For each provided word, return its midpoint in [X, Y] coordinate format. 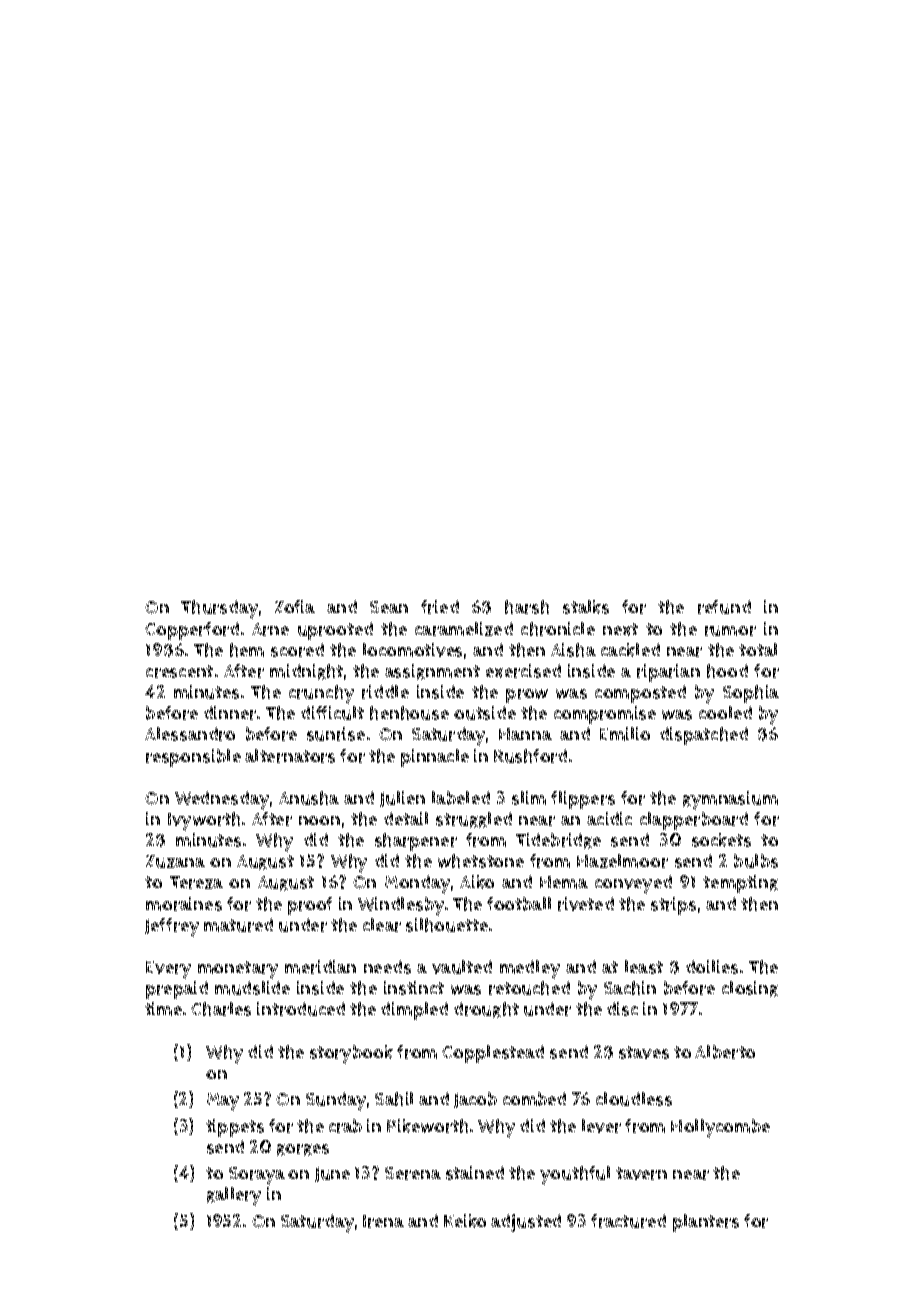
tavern [641, 1173]
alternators [290, 756]
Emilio [625, 734]
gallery [234, 1196]
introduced [301, 1009]
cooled [725, 712]
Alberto [725, 1052]
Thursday [219, 609]
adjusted [526, 1223]
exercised [523, 671]
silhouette [447, 925]
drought [486, 1010]
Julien [402, 799]
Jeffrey [172, 927]
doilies [712, 967]
